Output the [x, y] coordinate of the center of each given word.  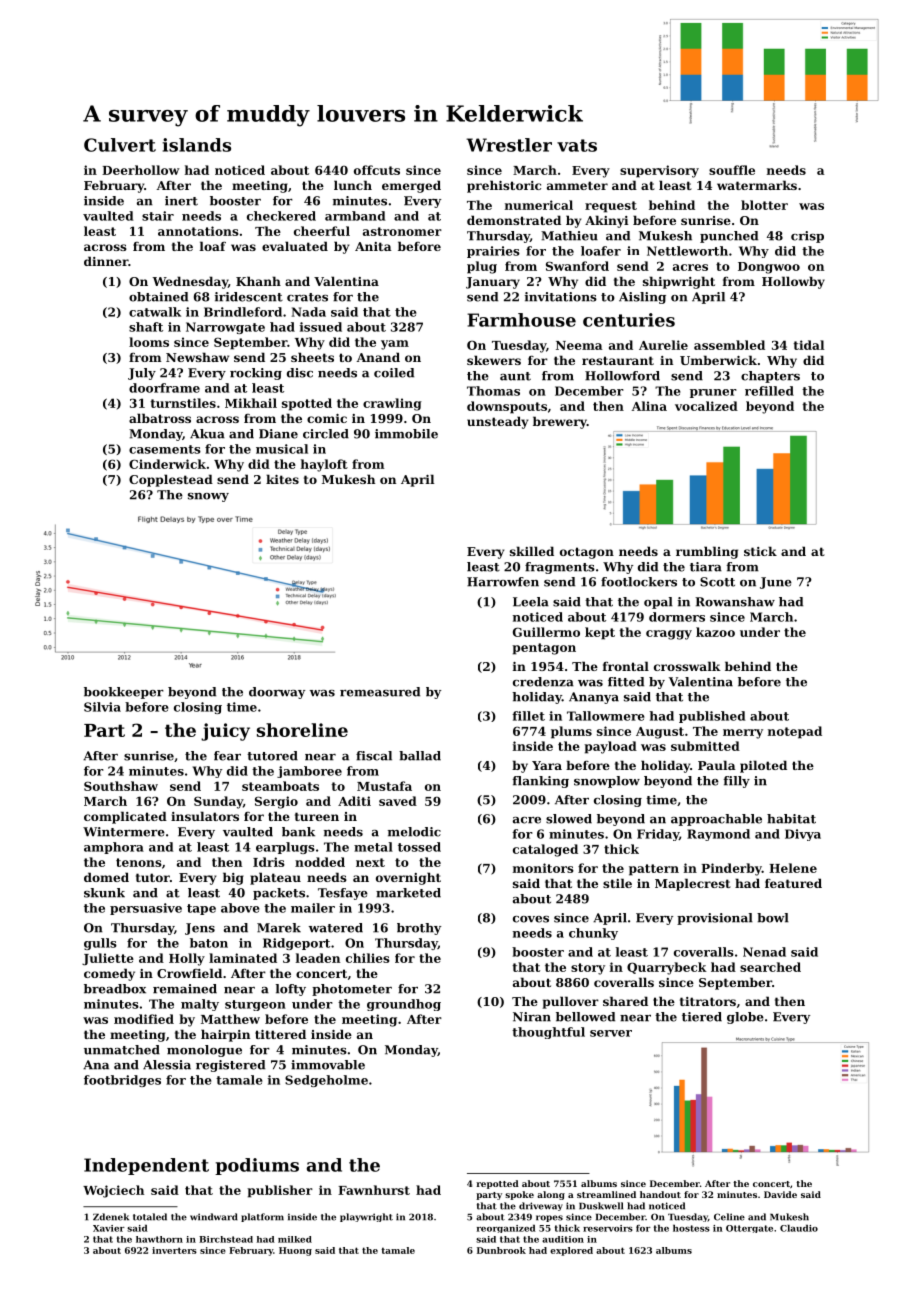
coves [531, 919]
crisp [807, 237]
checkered [281, 216]
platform [262, 1217]
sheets [312, 357]
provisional [715, 919]
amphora [114, 848]
